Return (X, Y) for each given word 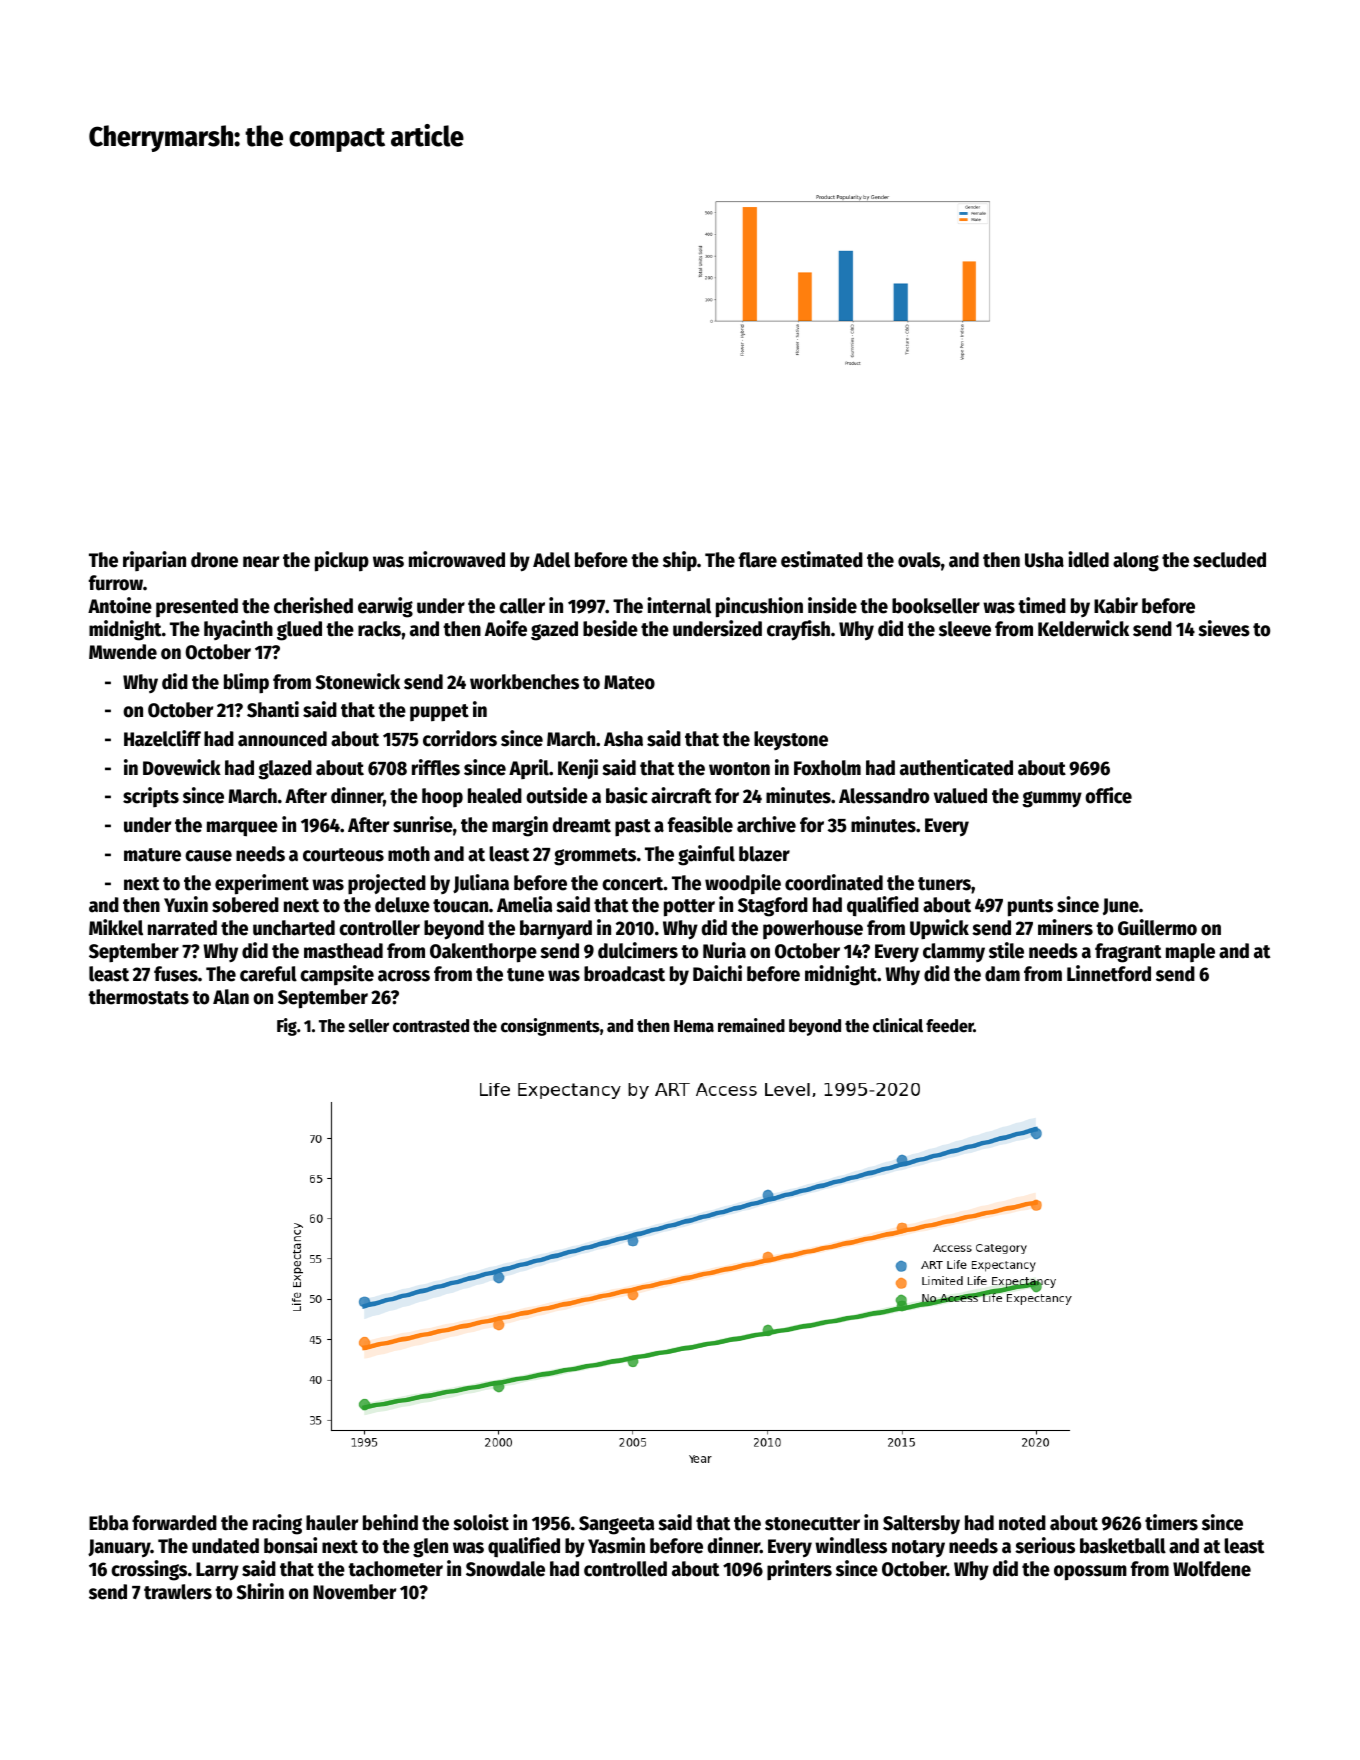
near (261, 562)
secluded (1229, 560)
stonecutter (812, 1524)
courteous (343, 855)
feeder (950, 1026)
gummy (1052, 799)
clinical (898, 1025)
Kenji (578, 769)
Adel (551, 560)
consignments (550, 1027)
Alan (231, 997)
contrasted (431, 1026)
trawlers (178, 1592)
